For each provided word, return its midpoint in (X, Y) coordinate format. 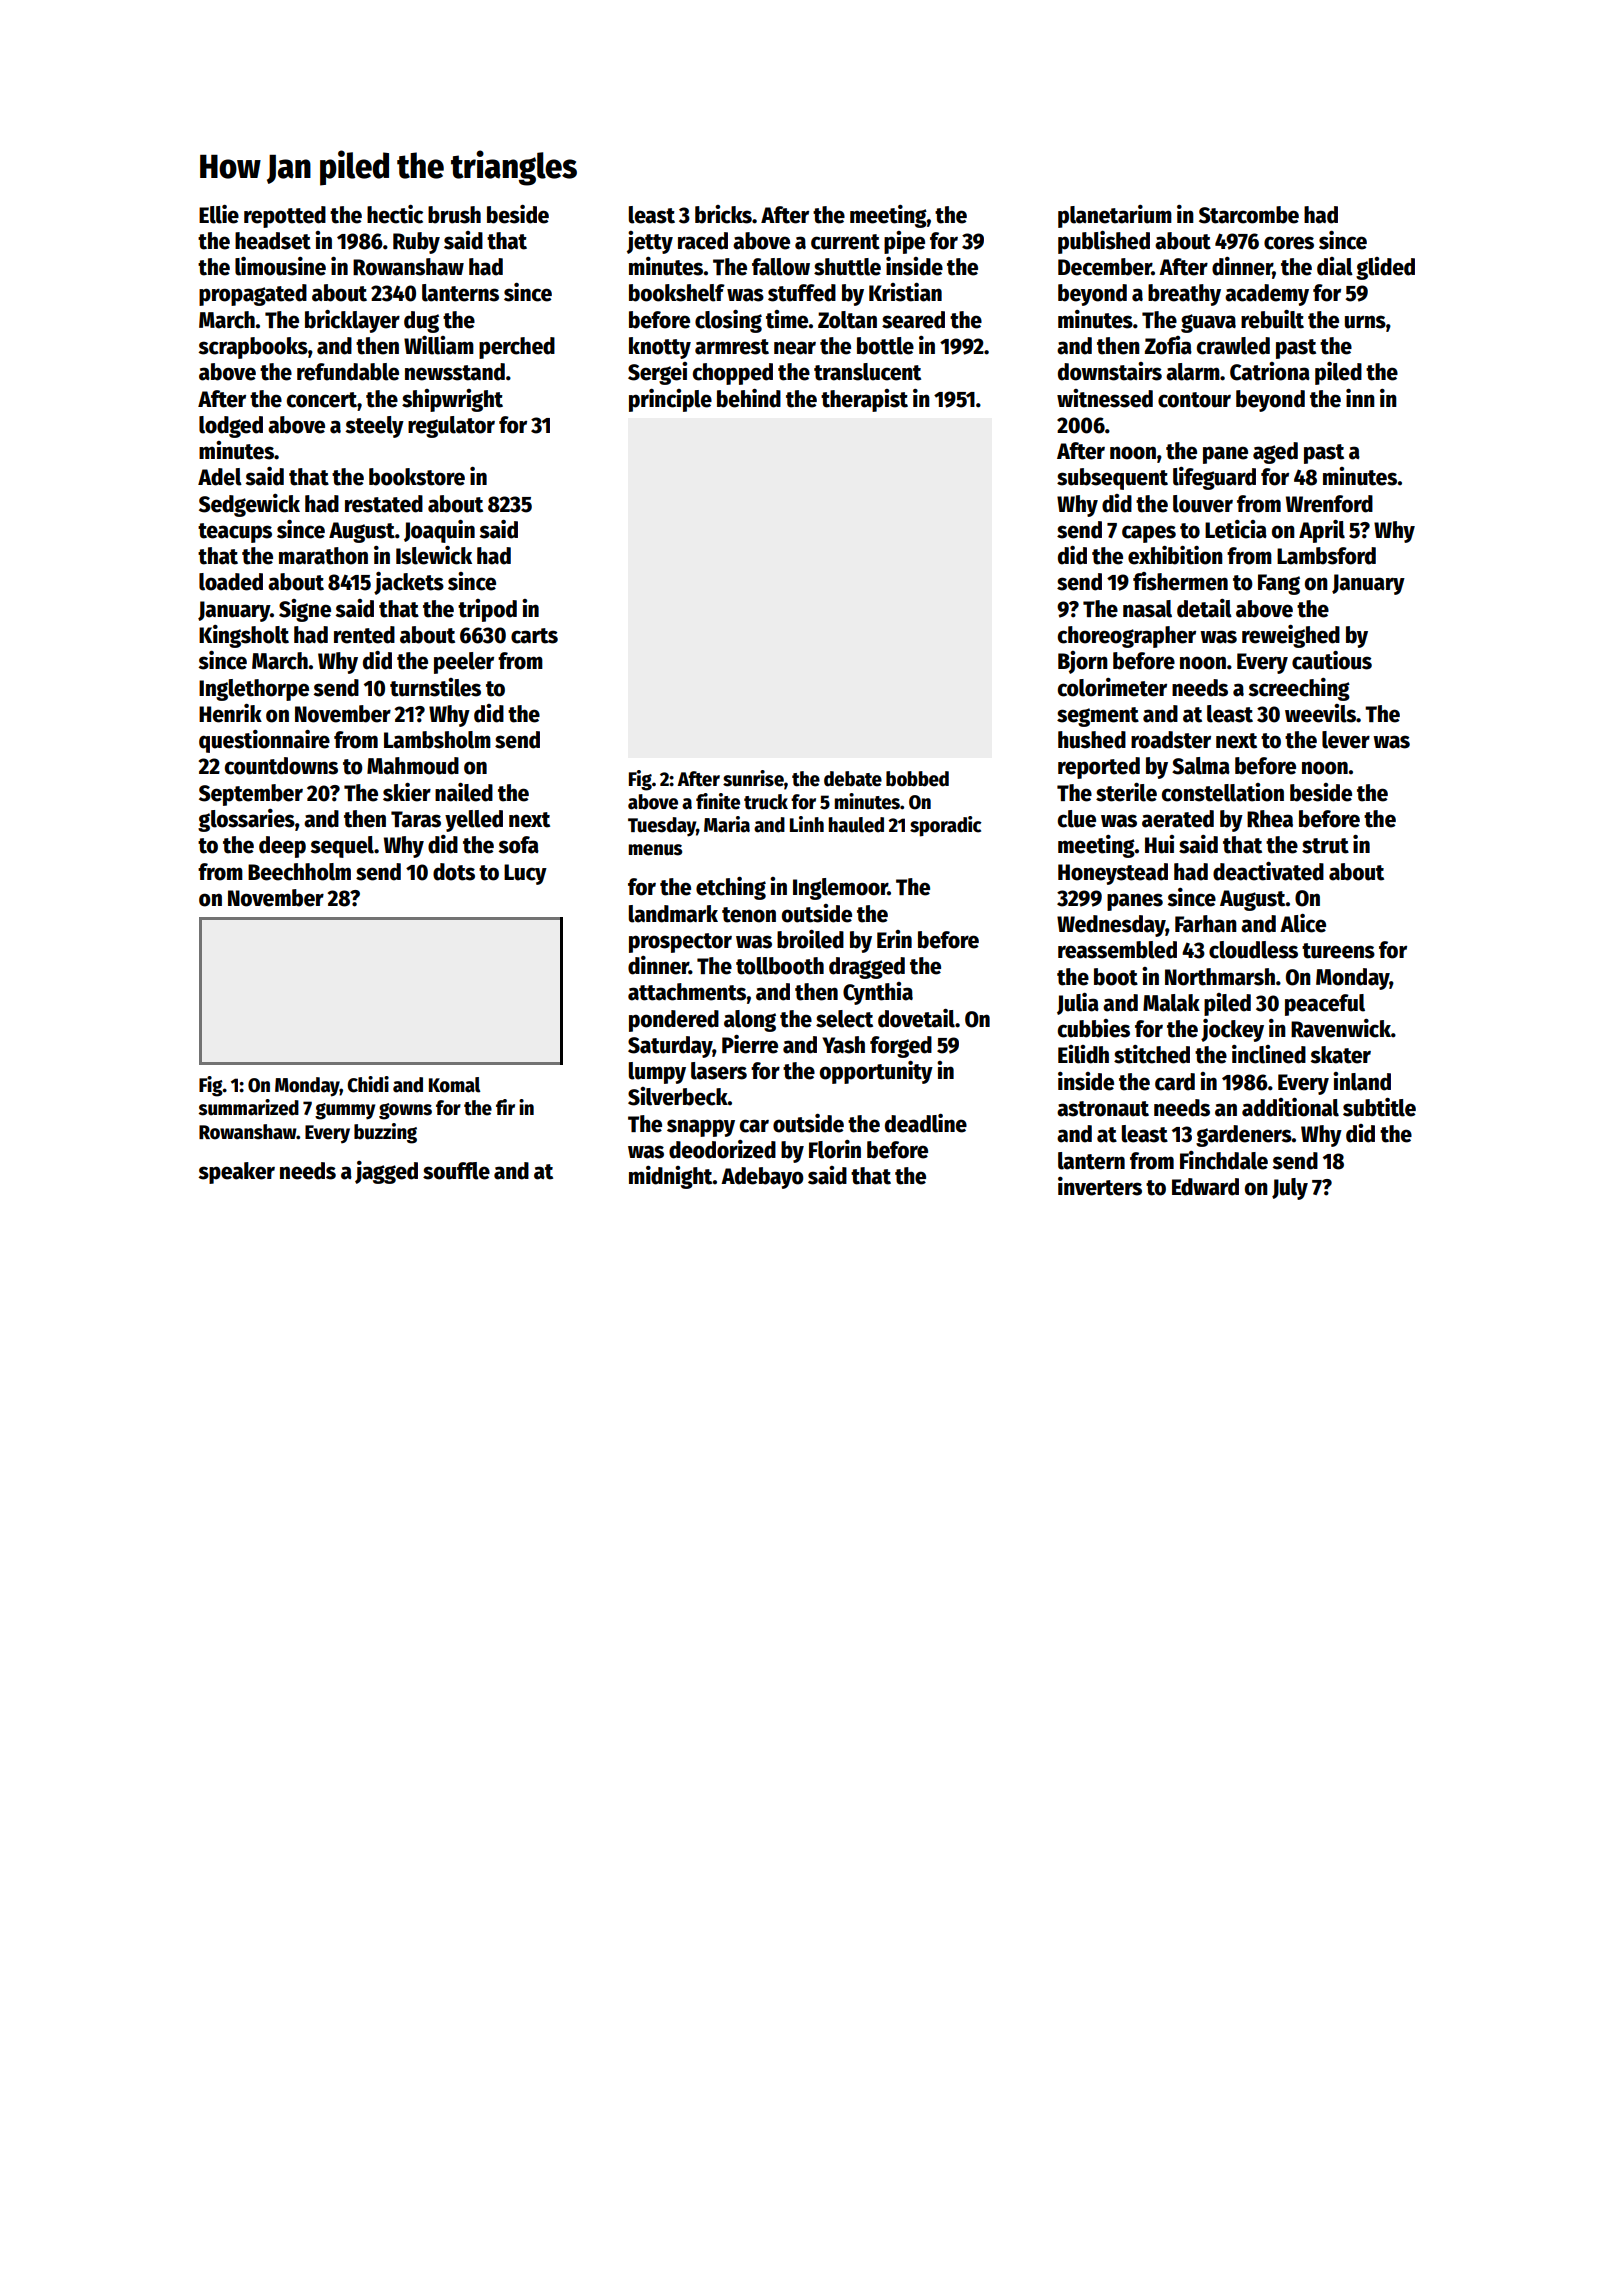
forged (901, 1047)
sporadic (946, 826)
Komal (454, 1085)
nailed (464, 792)
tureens (1338, 951)
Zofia (1168, 345)
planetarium (1115, 216)
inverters (1100, 1186)
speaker (236, 1173)
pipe (904, 242)
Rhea (1270, 819)
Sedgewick (249, 505)
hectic (395, 214)
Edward (1205, 1187)
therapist (864, 400)
